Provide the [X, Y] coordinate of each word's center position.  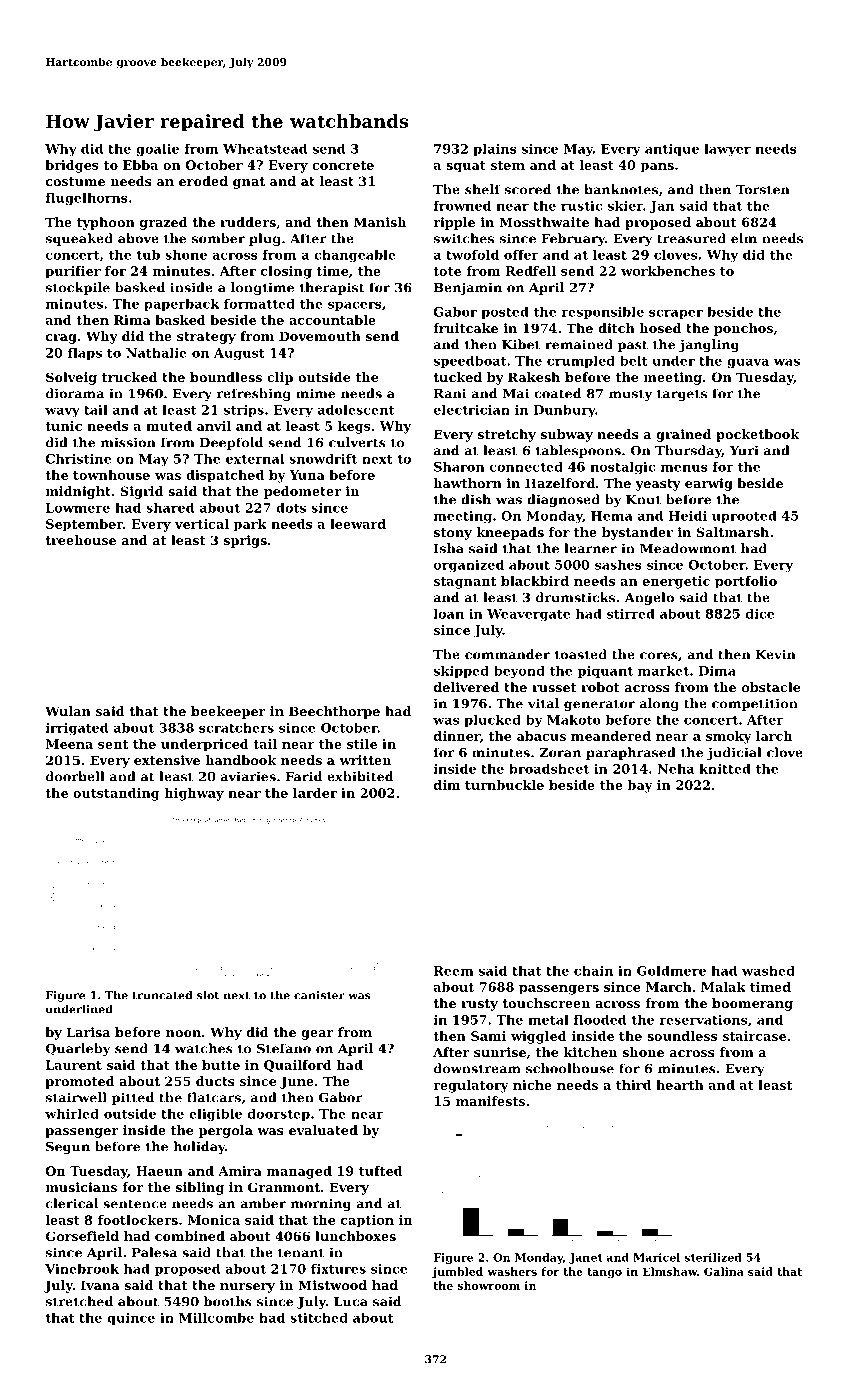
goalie [157, 149]
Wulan [68, 711]
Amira [240, 1171]
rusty [479, 1005]
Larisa [88, 1032]
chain [593, 970]
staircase [754, 1036]
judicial [734, 753]
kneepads [510, 533]
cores [659, 656]
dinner [457, 736]
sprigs [245, 541]
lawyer [727, 149]
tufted [380, 1171]
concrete [343, 165]
